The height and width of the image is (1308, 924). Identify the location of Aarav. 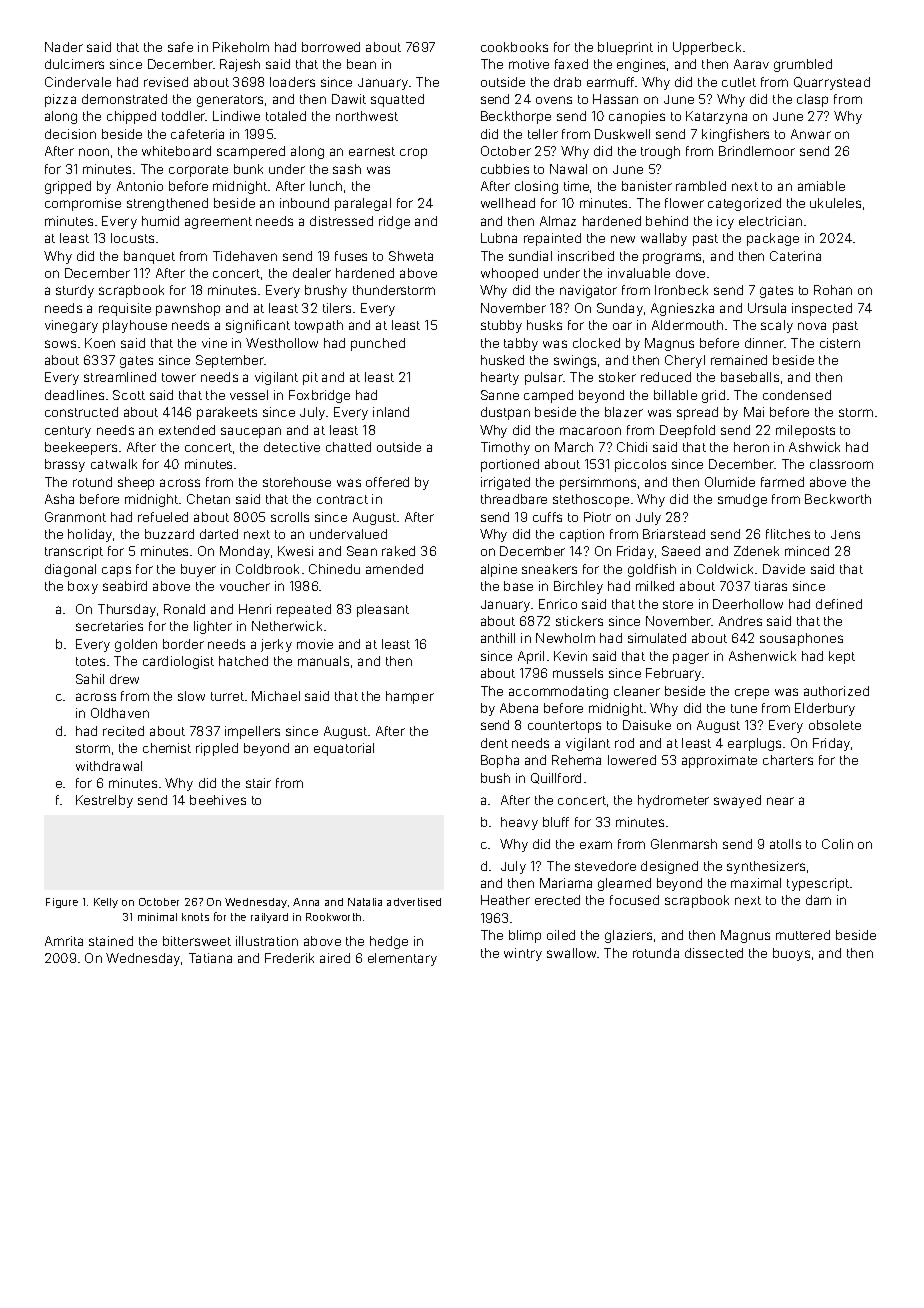
(751, 64).
